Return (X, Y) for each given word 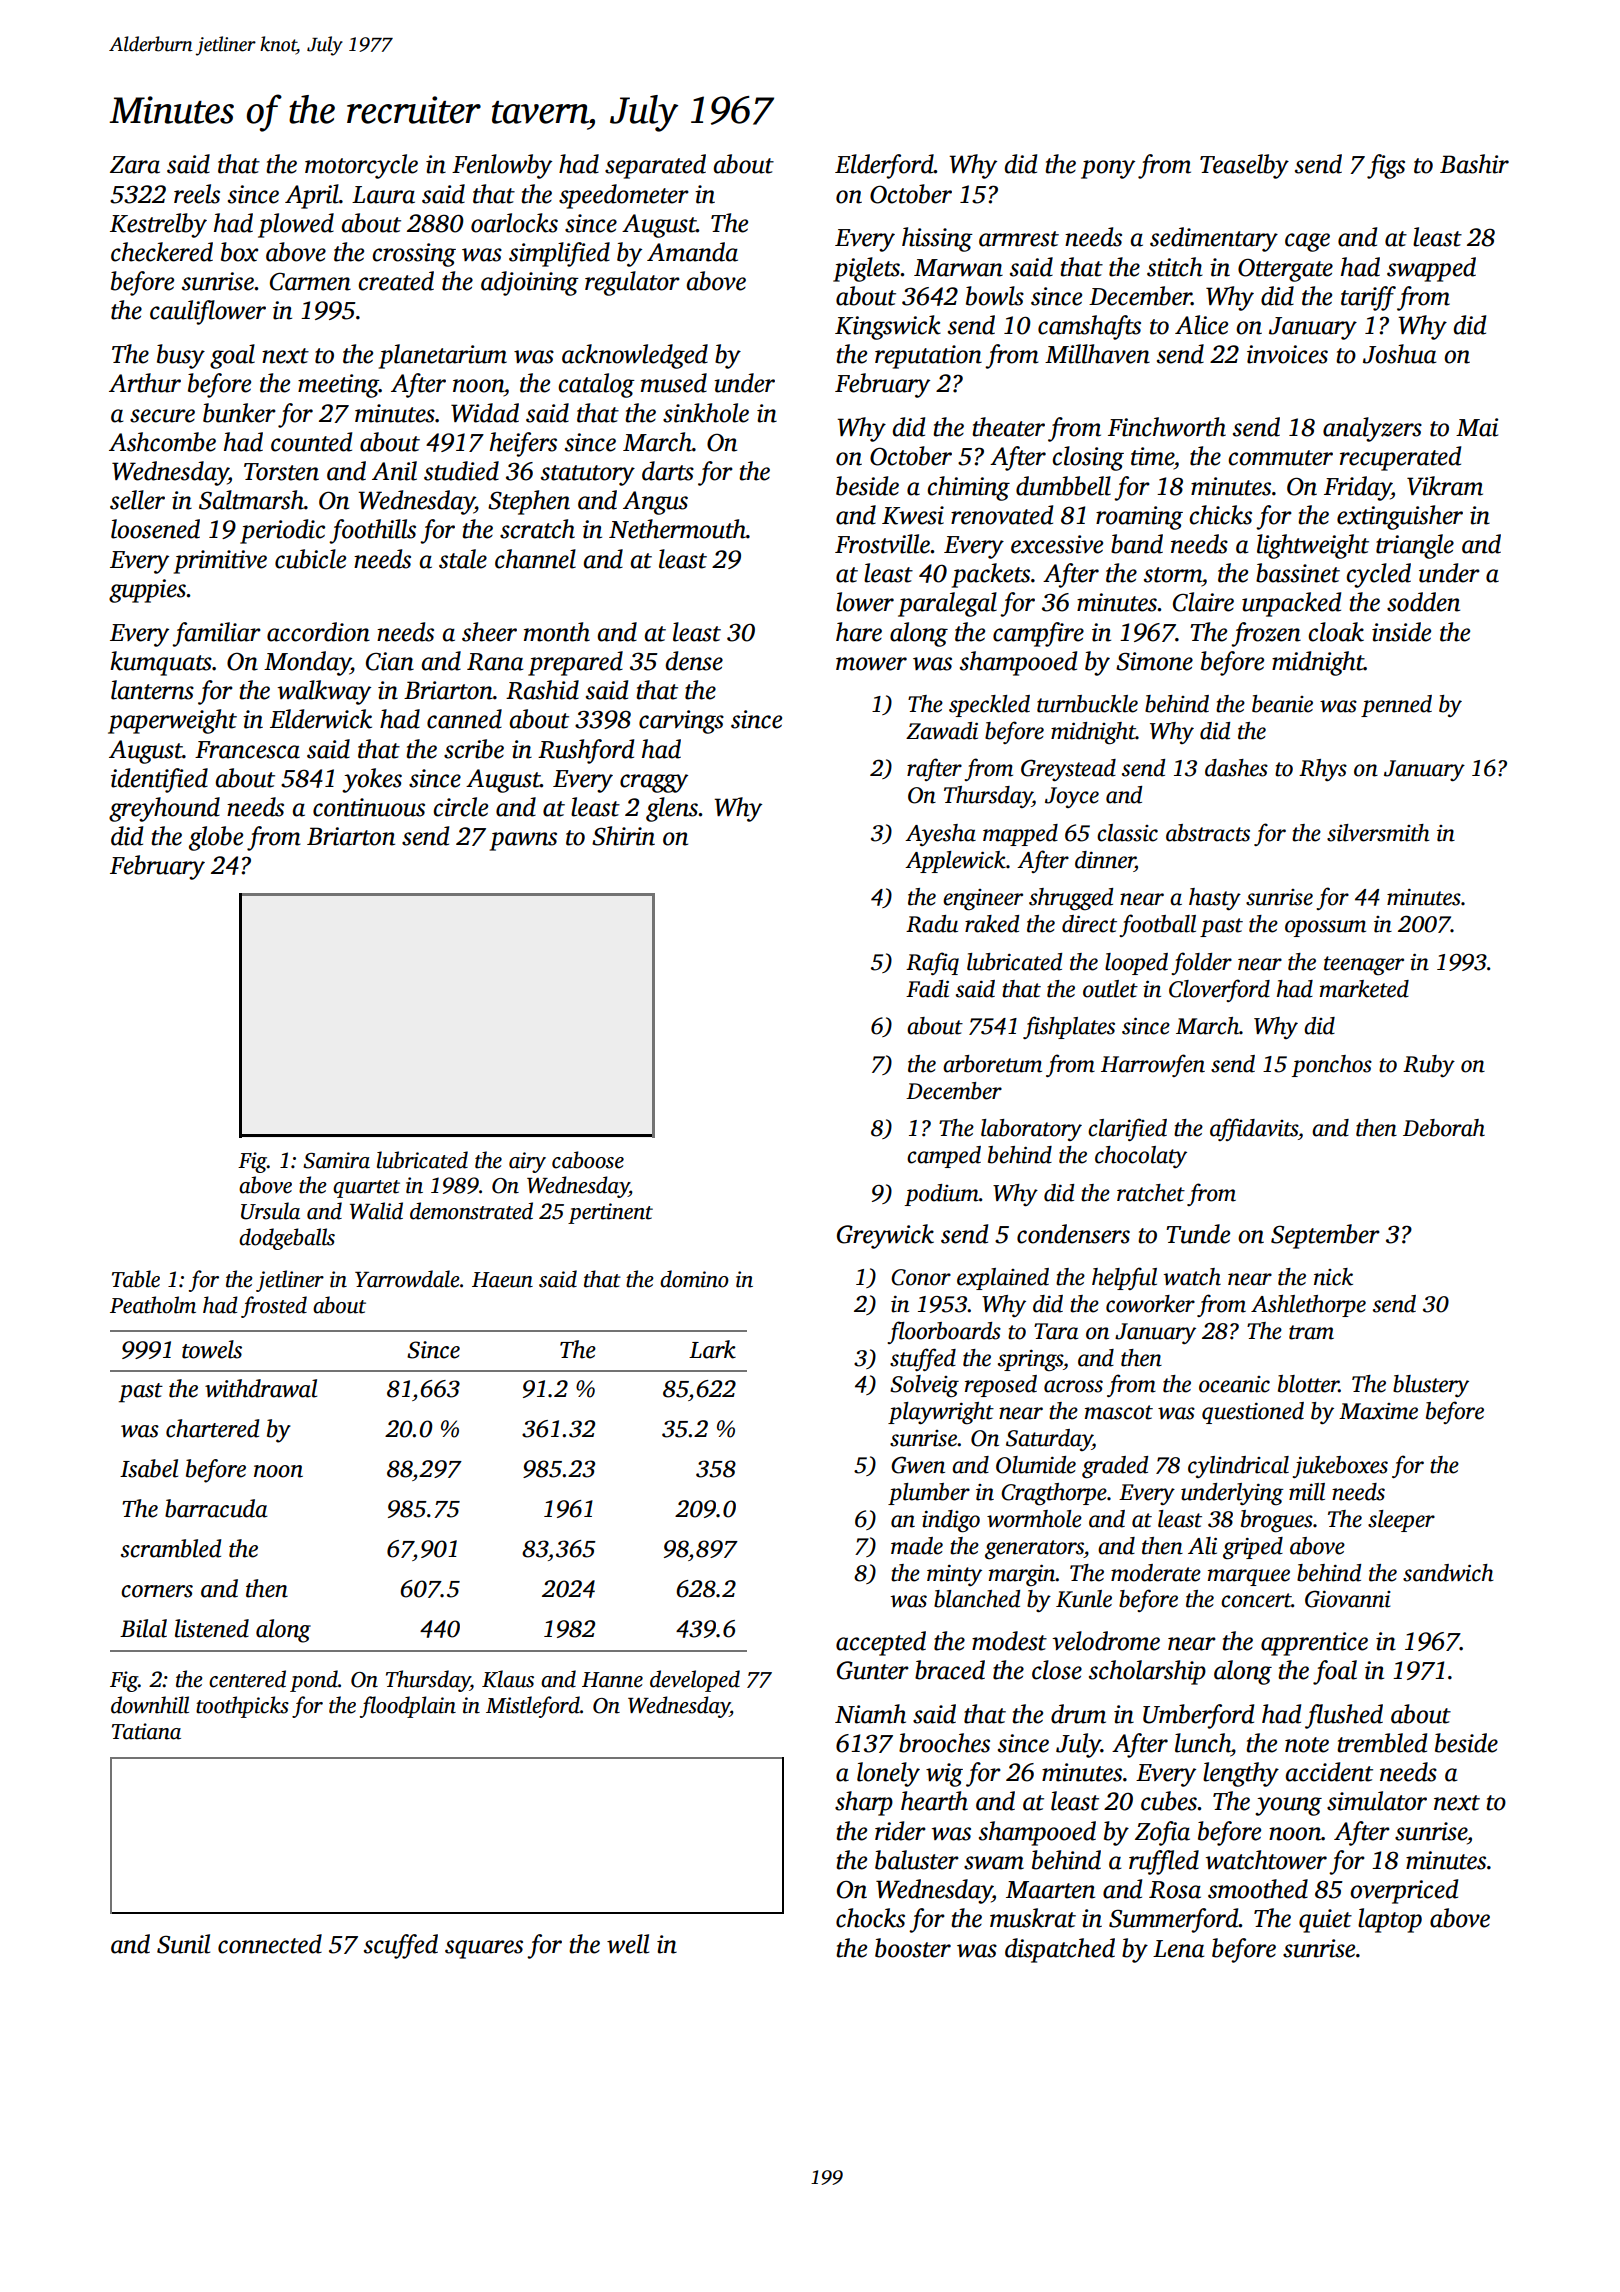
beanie (1282, 704)
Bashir (1474, 164)
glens (672, 809)
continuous (369, 807)
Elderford (884, 166)
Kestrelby (158, 225)
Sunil (183, 1944)
